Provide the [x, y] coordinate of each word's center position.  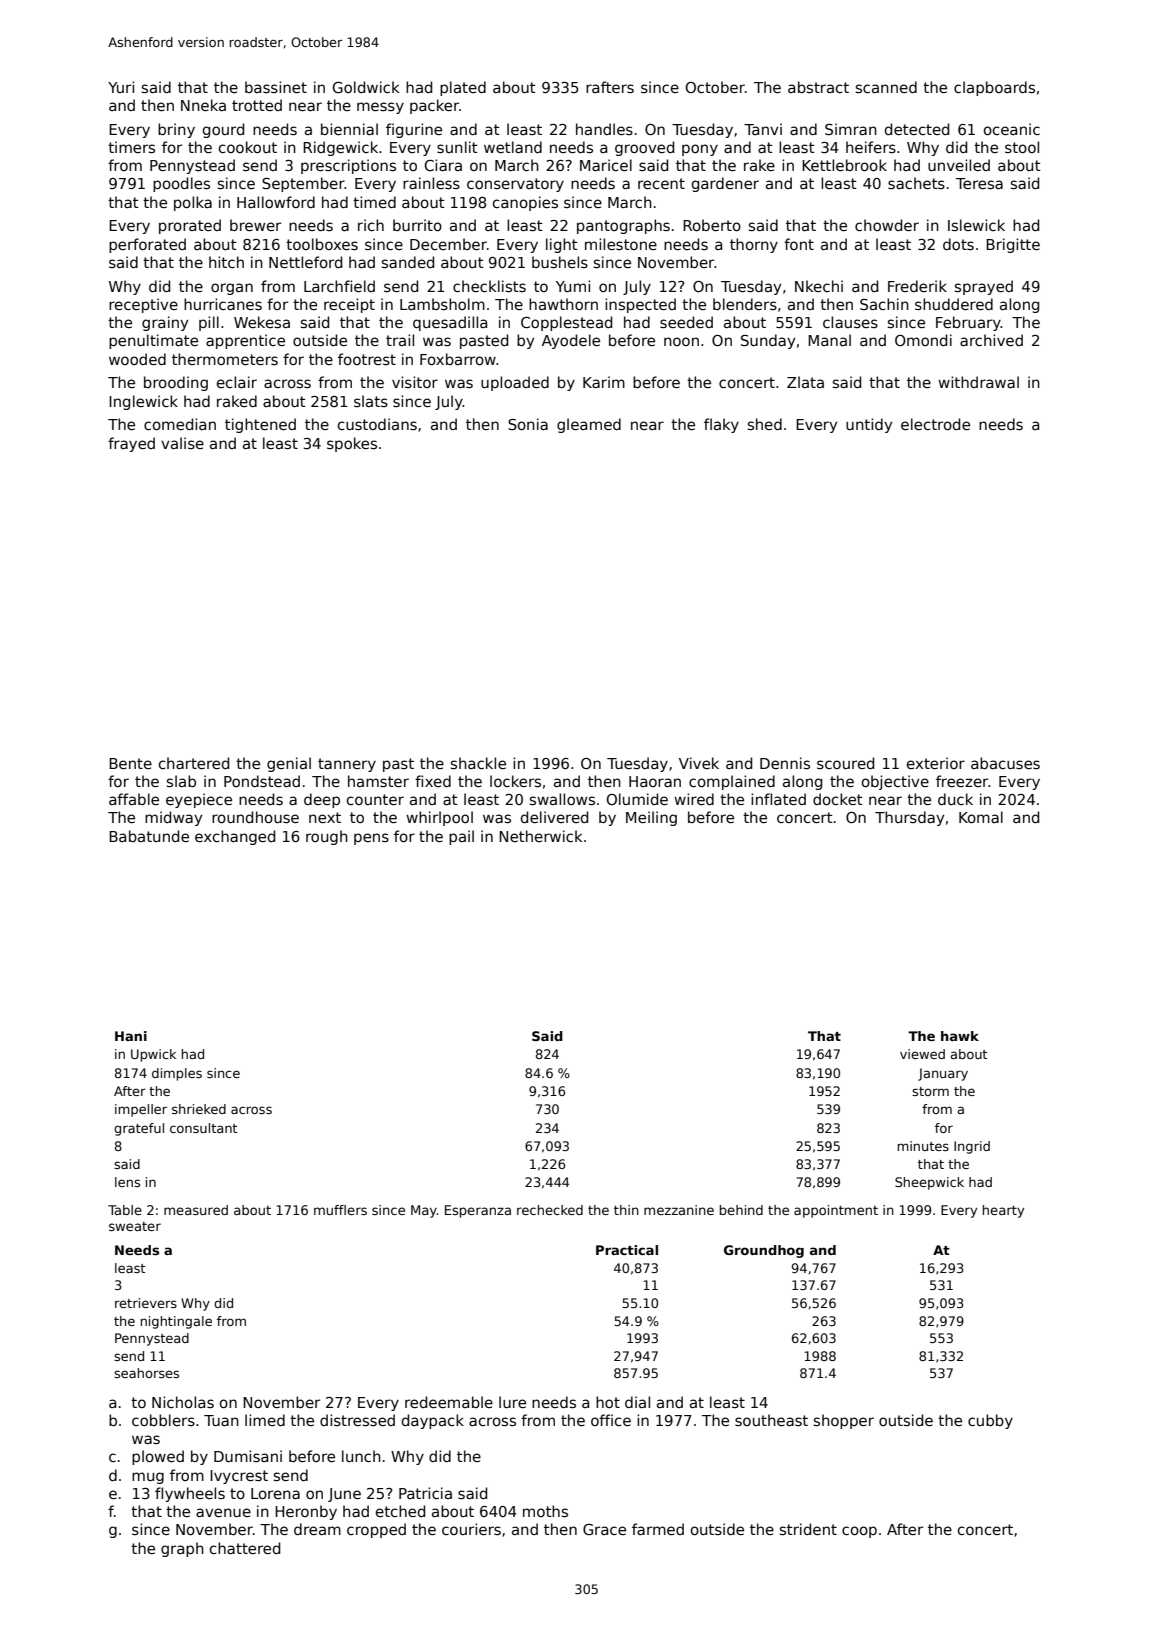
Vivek [699, 763]
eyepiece [199, 800]
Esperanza [478, 1211]
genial [289, 764]
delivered [554, 817]
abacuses [1005, 763]
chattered [245, 1548]
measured [196, 1210]
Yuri [121, 87]
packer [434, 106]
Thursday [909, 818]
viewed [922, 1054]
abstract [818, 87]
